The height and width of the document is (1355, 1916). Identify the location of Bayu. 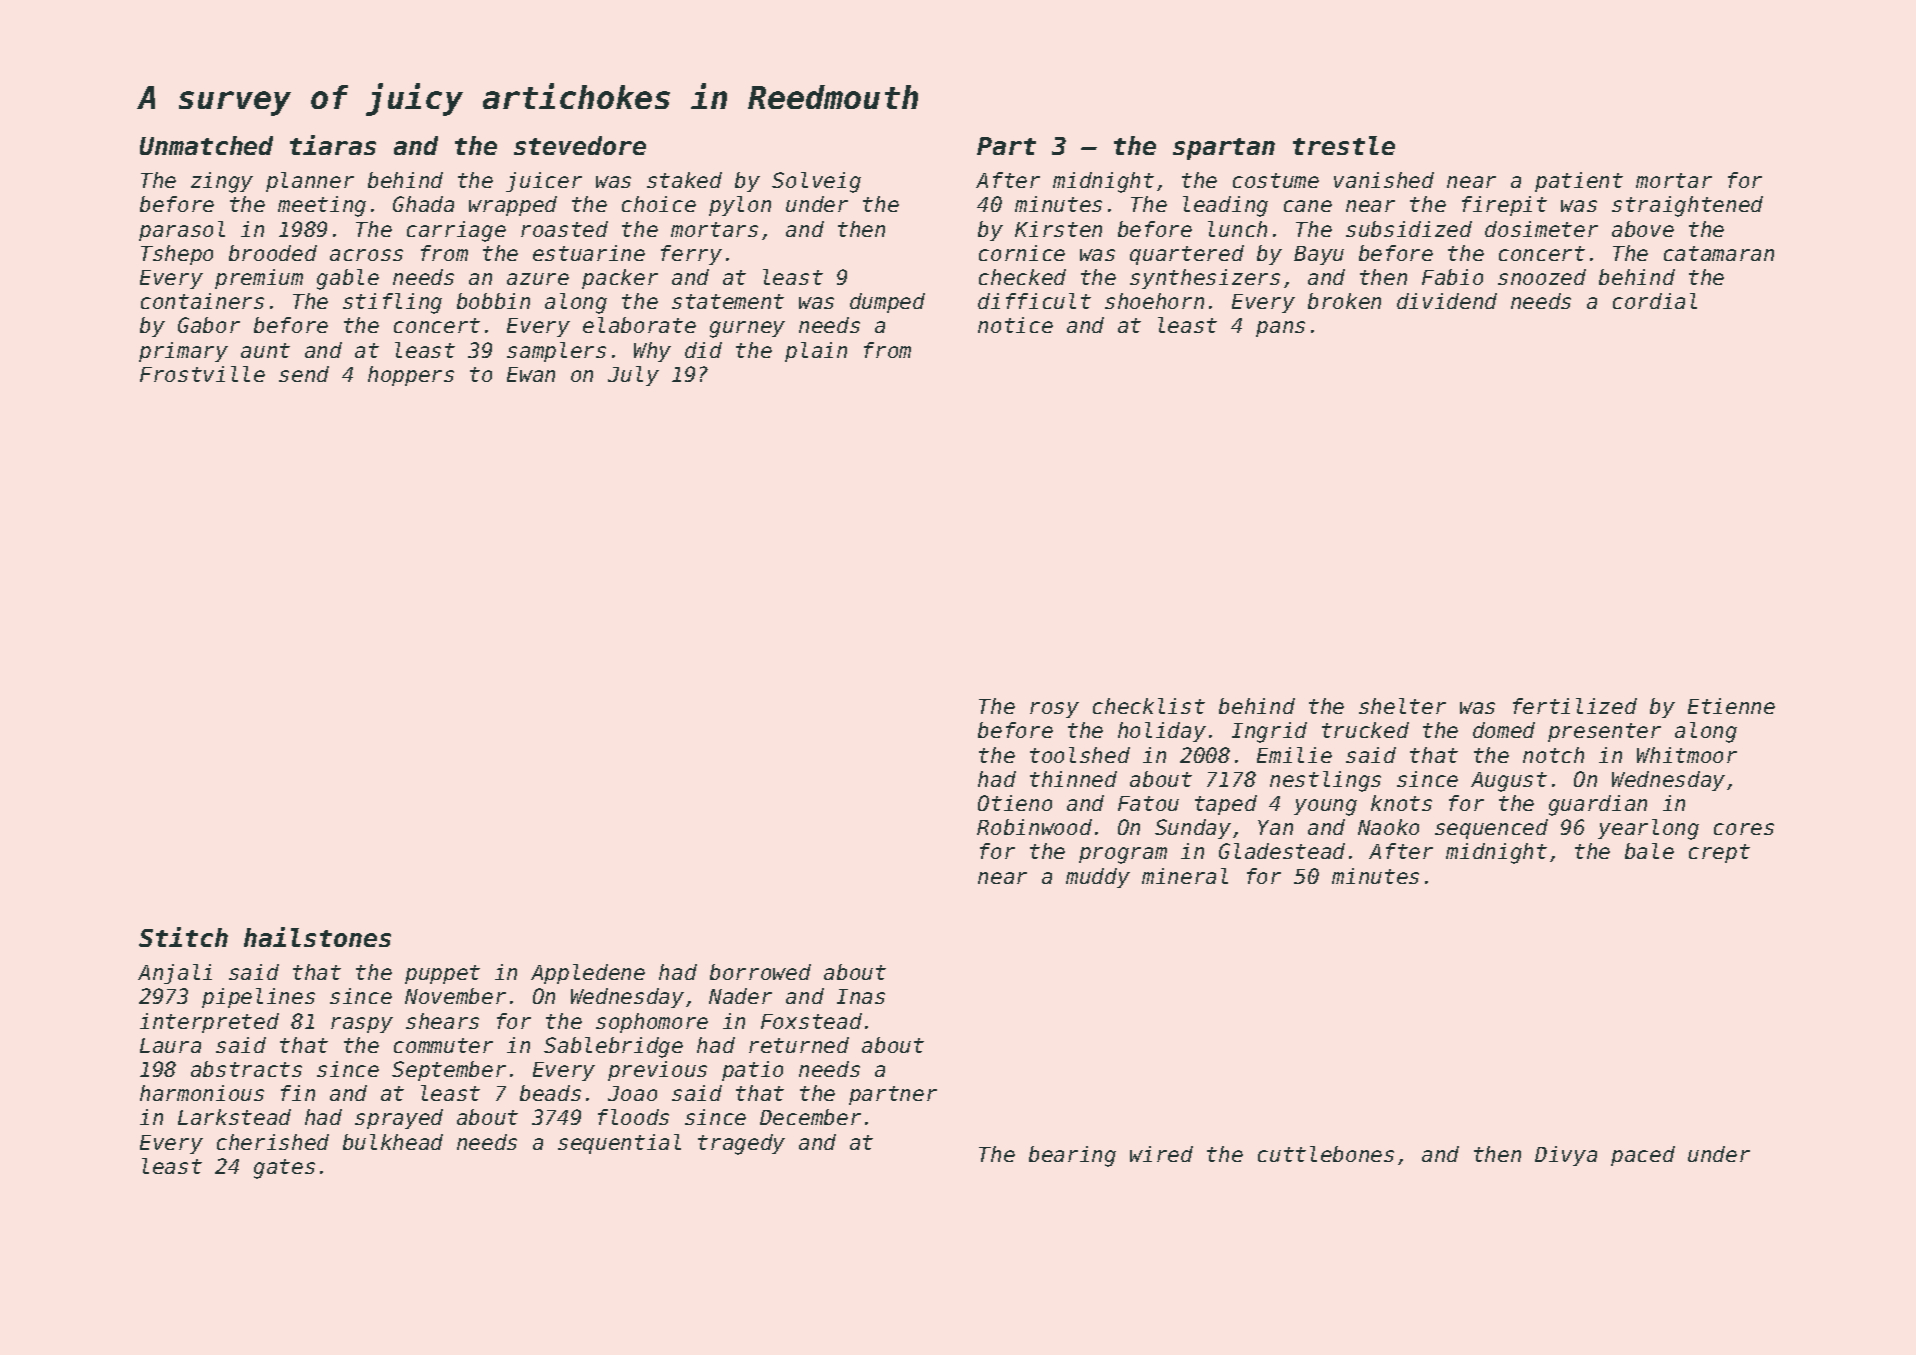
(1319, 255).
